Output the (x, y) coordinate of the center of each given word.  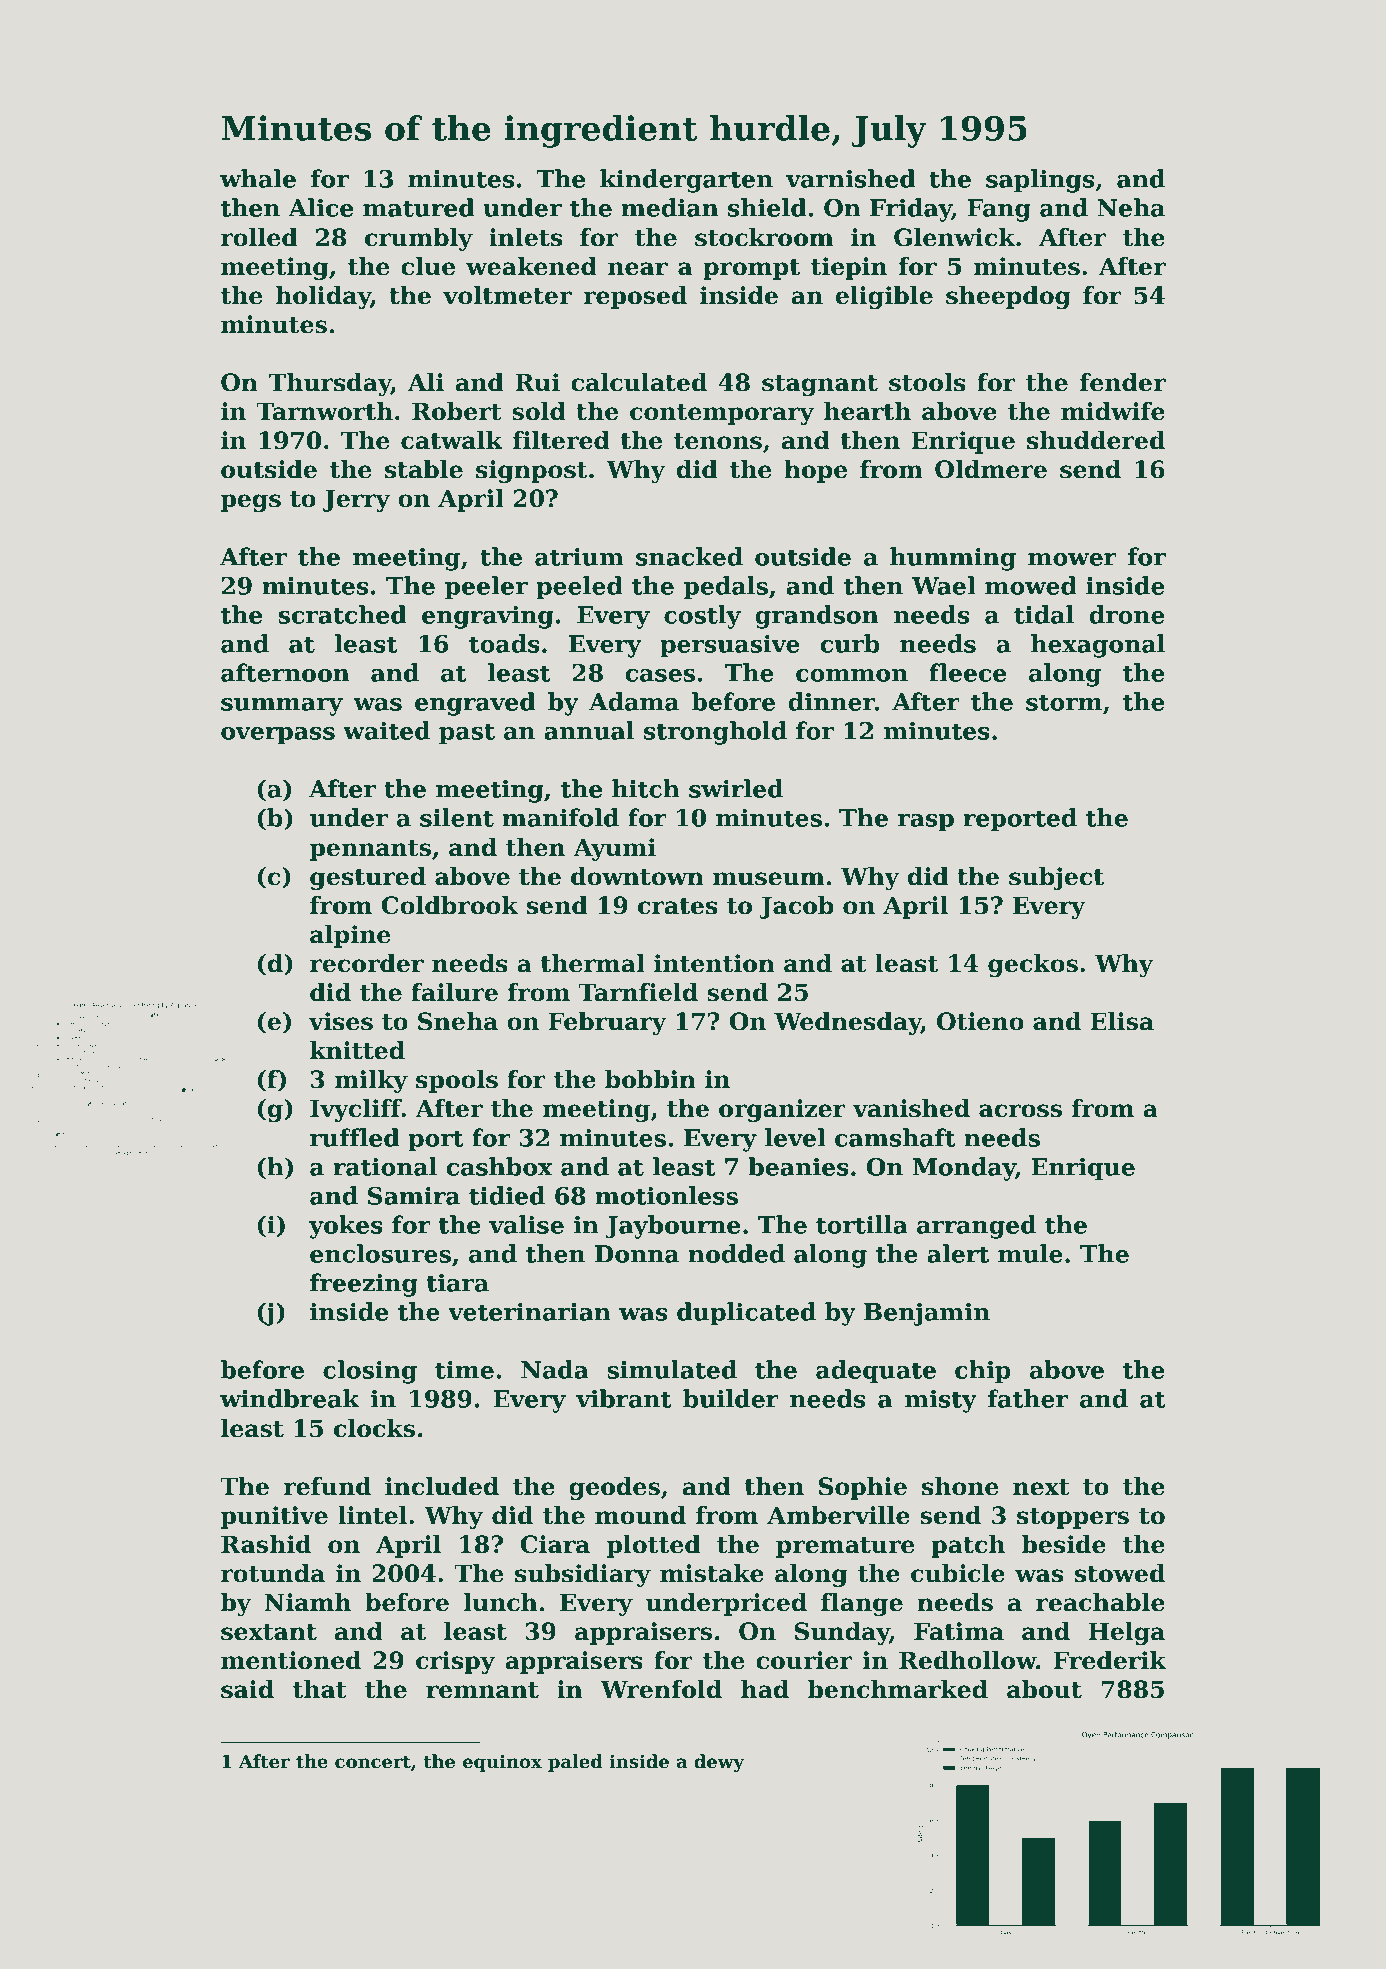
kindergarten (686, 181)
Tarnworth (324, 411)
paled (575, 1763)
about (1044, 1689)
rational (385, 1166)
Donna (637, 1254)
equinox (502, 1763)
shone (960, 1486)
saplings (1040, 181)
